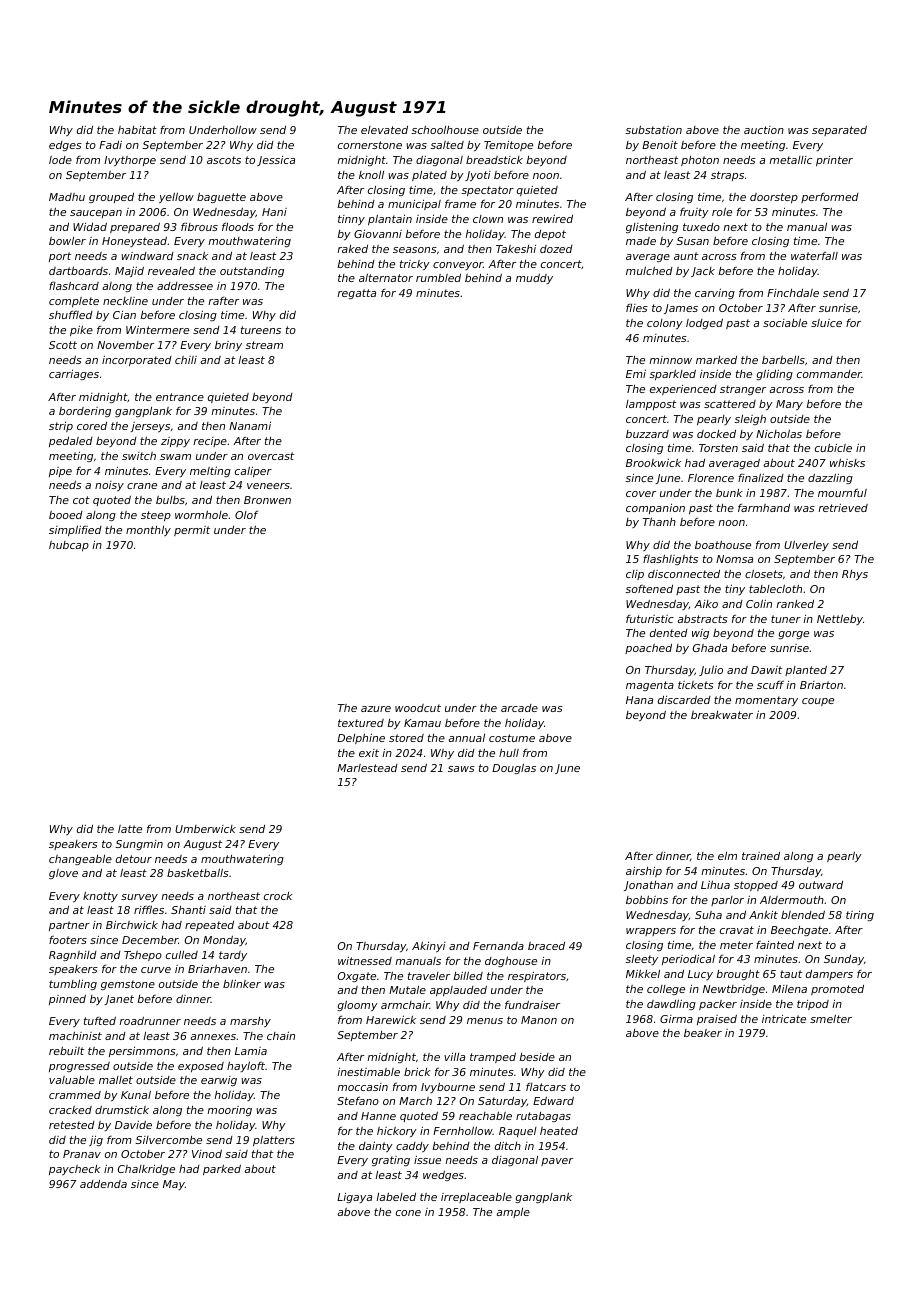 Image resolution: width=924 pixels, height=1308 pixels. Describe the element at coordinates (274, 212) in the image. I see `Hani` at that location.
